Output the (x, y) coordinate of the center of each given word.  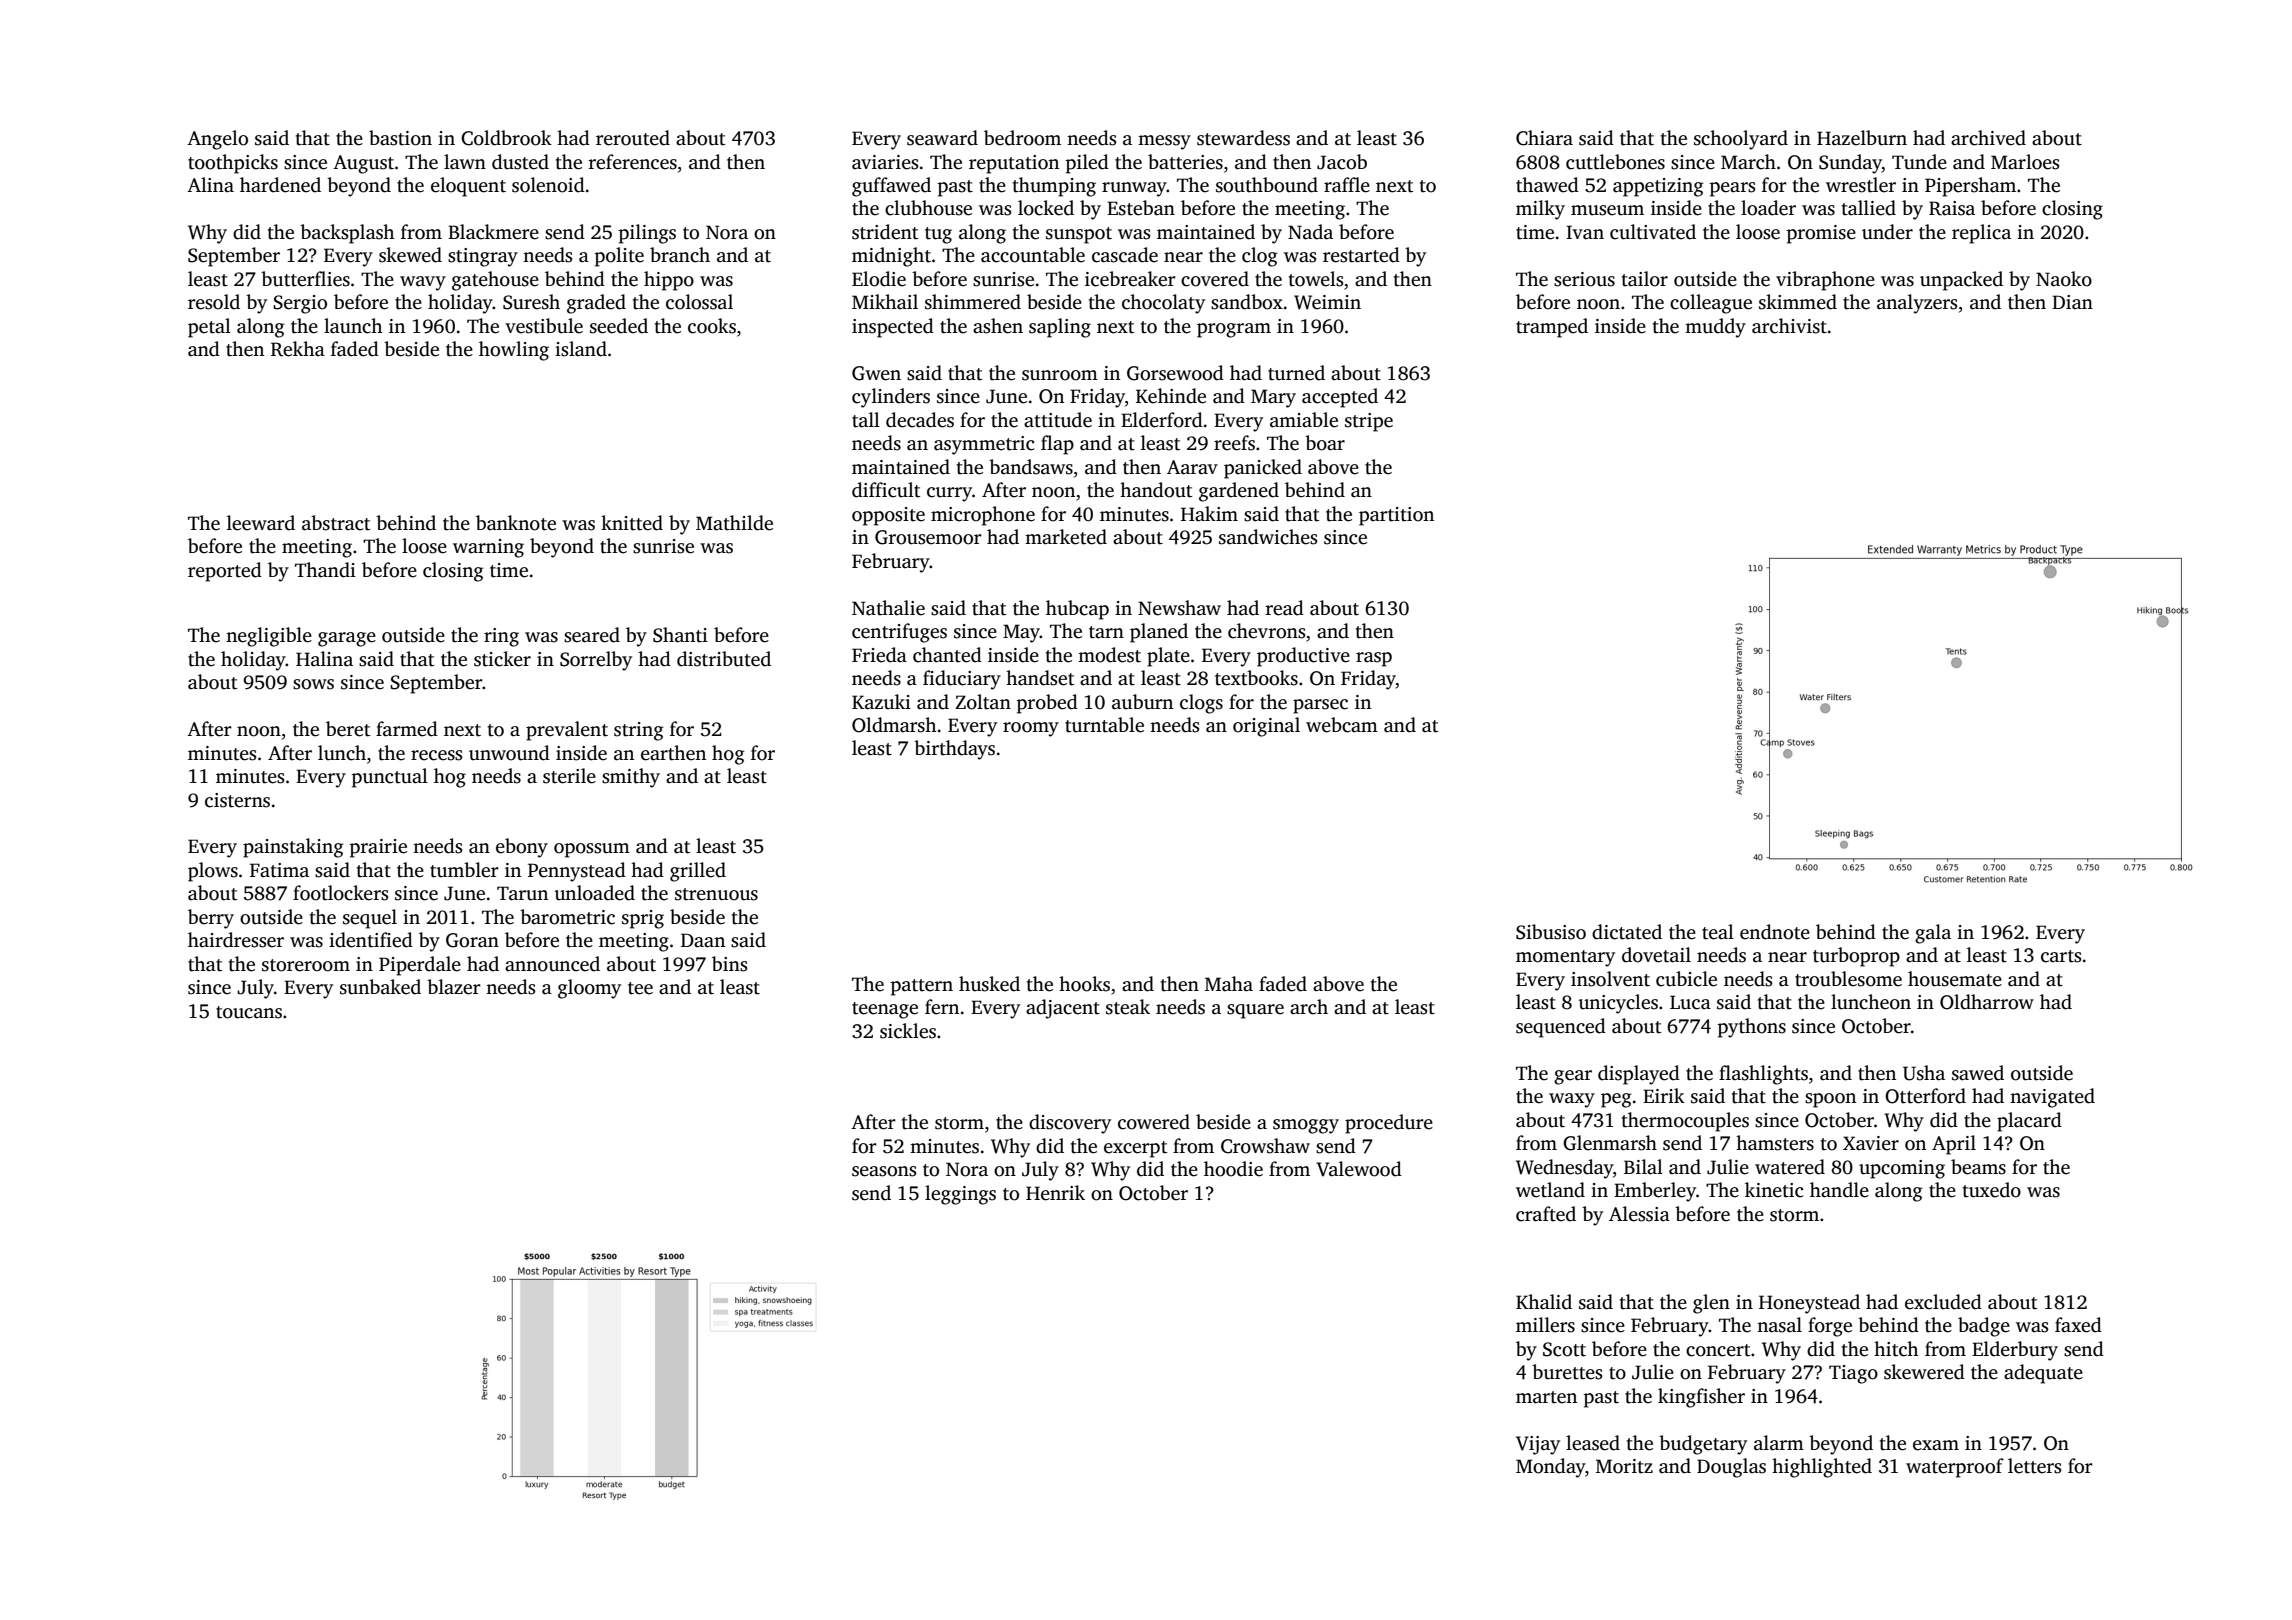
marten (1546, 1397)
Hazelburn (1862, 138)
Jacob (1342, 162)
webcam (1342, 725)
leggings (960, 1195)
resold (214, 302)
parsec (1320, 706)
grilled (698, 872)
